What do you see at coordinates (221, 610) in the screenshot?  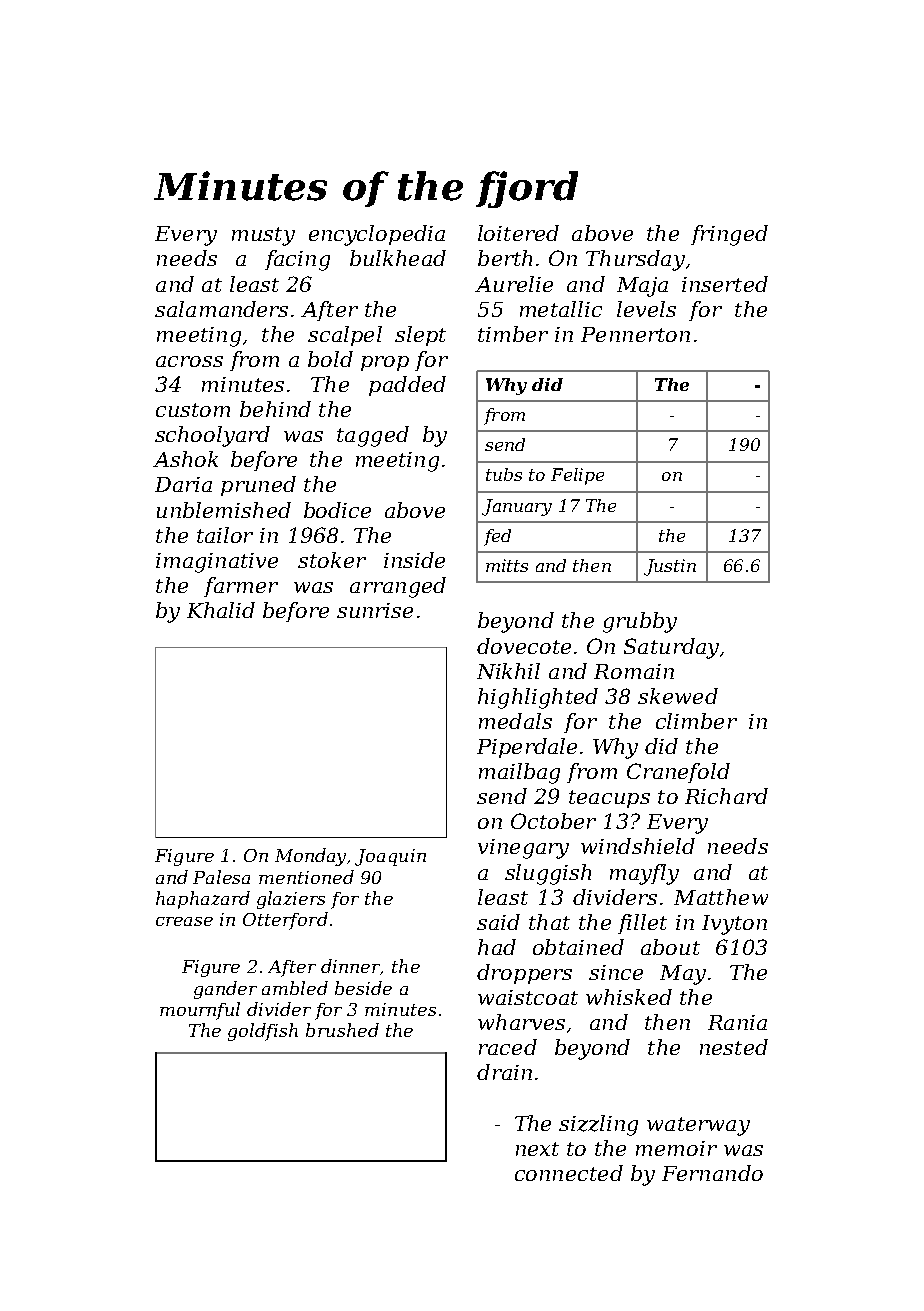 I see `Khalid` at bounding box center [221, 610].
